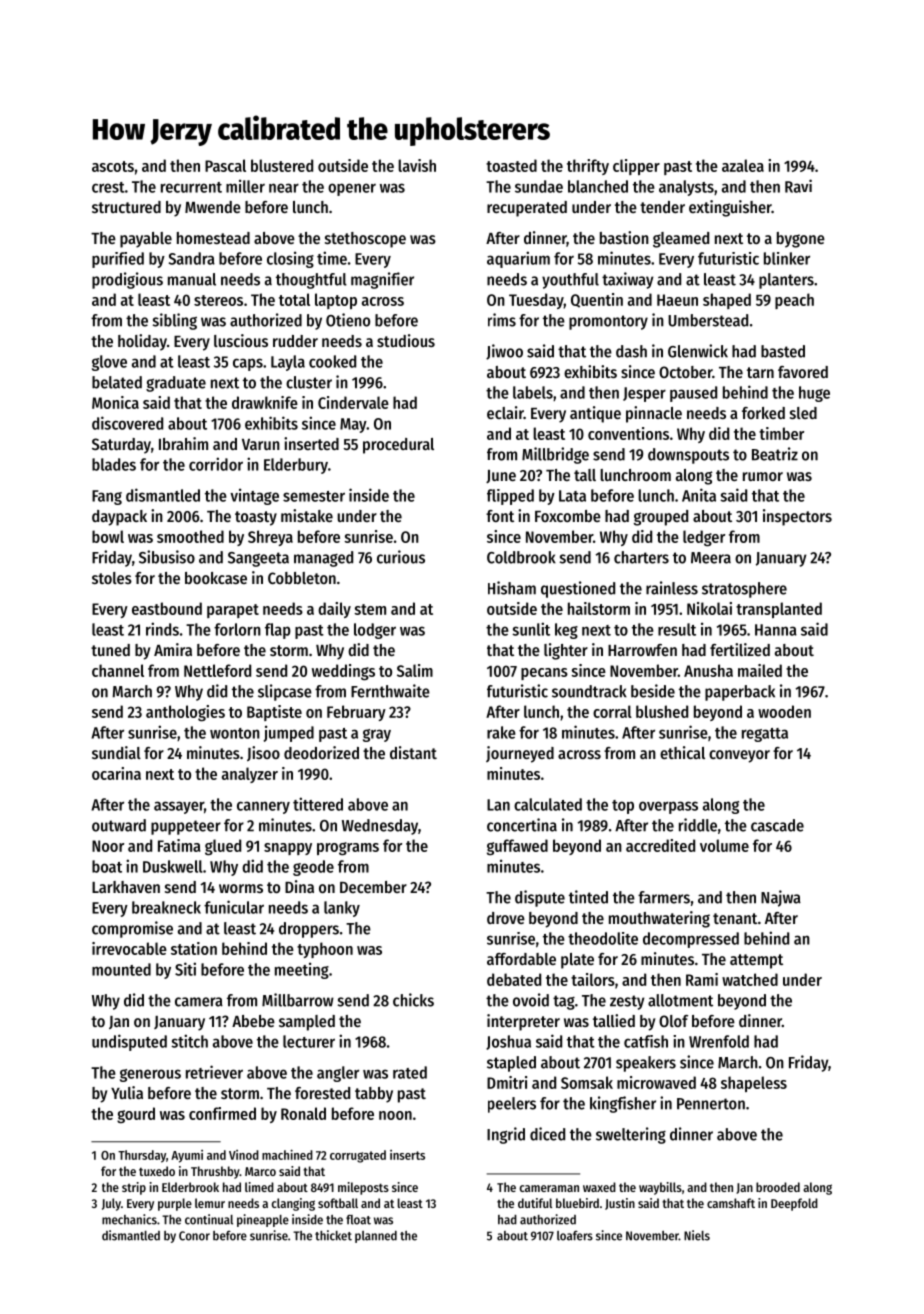 The width and height of the screenshot is (924, 1314). I want to click on Pascal, so click(225, 165).
